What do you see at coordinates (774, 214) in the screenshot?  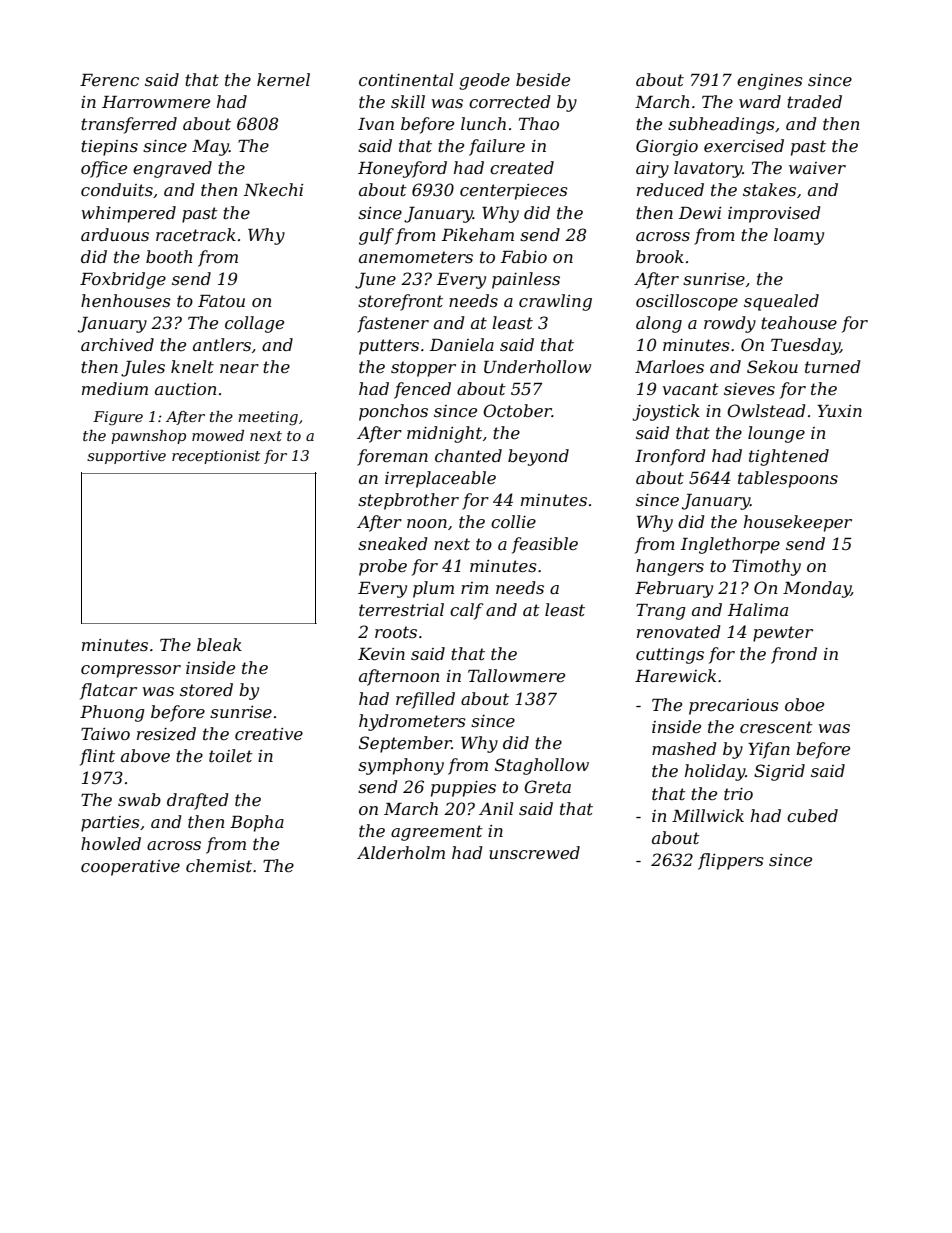 I see `improvised` at bounding box center [774, 214].
